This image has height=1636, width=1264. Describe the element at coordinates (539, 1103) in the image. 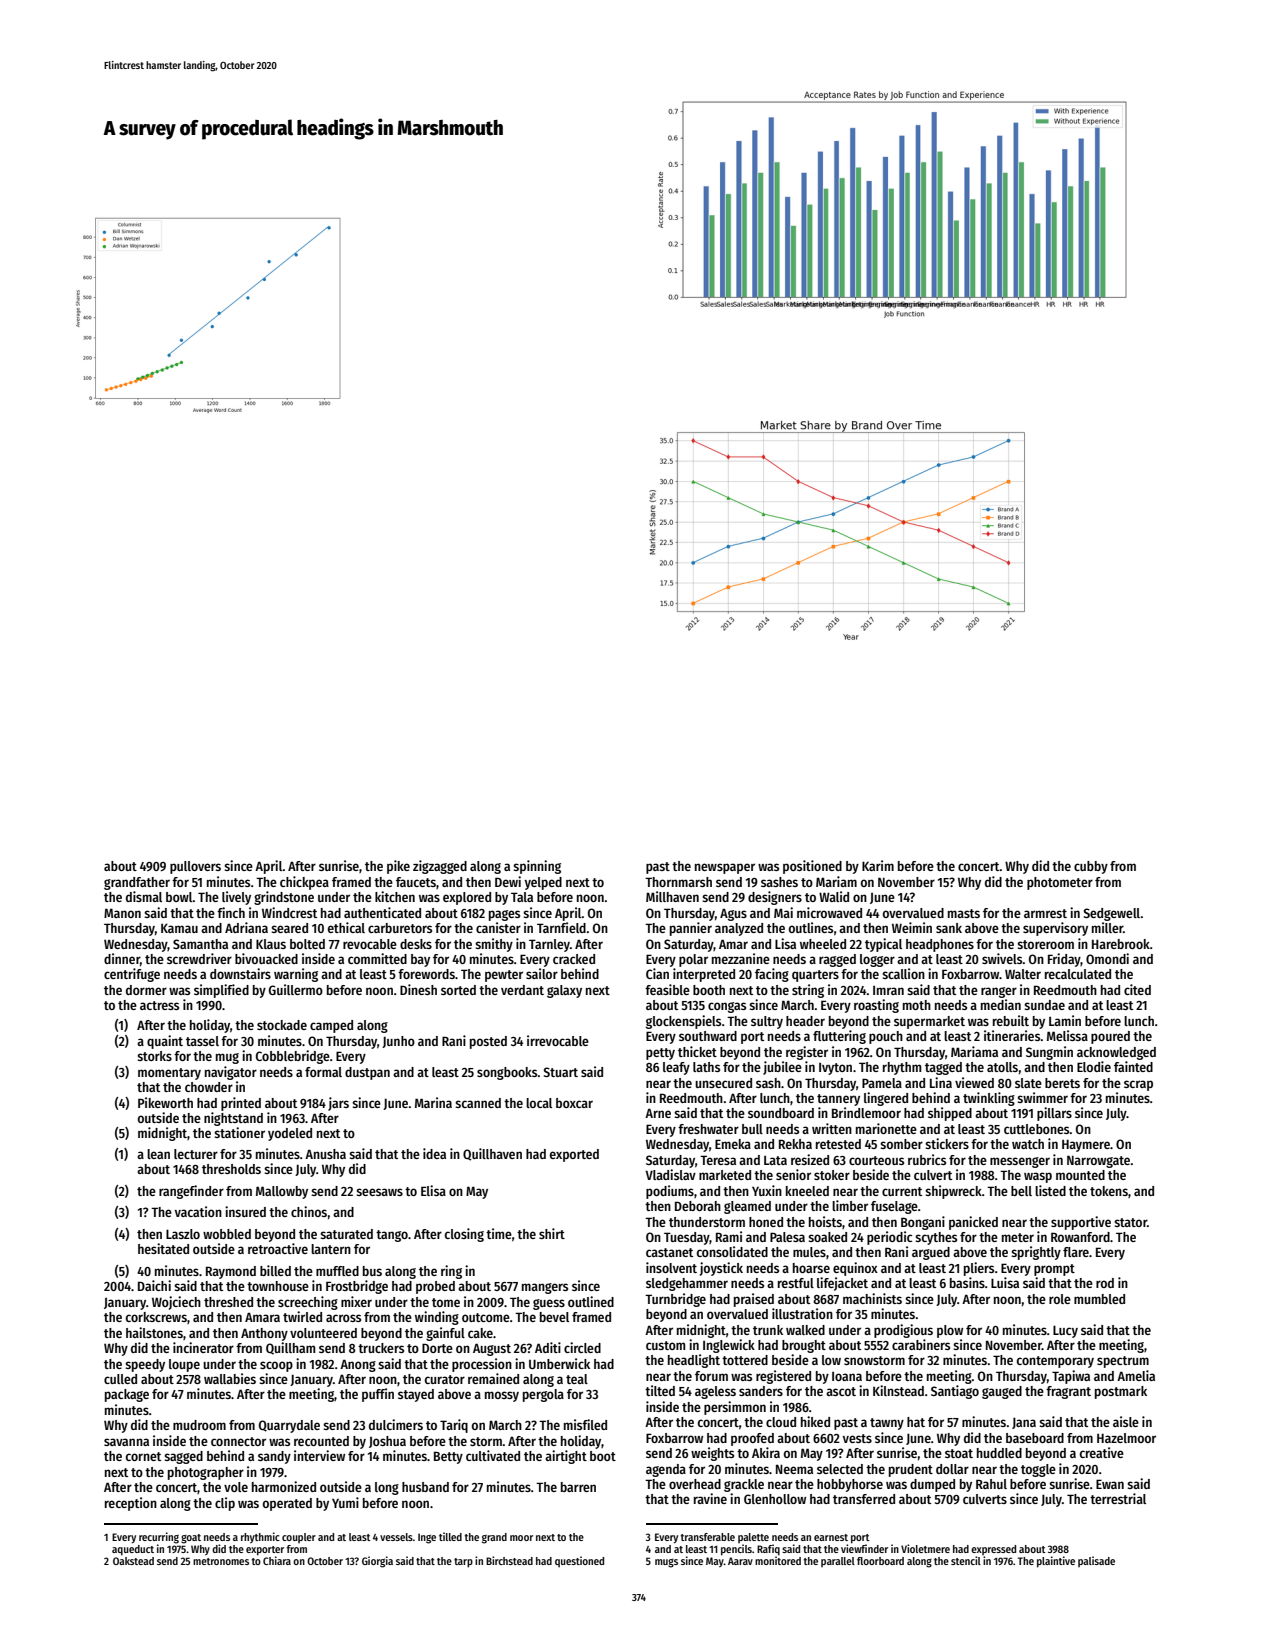

I see `local` at that location.
